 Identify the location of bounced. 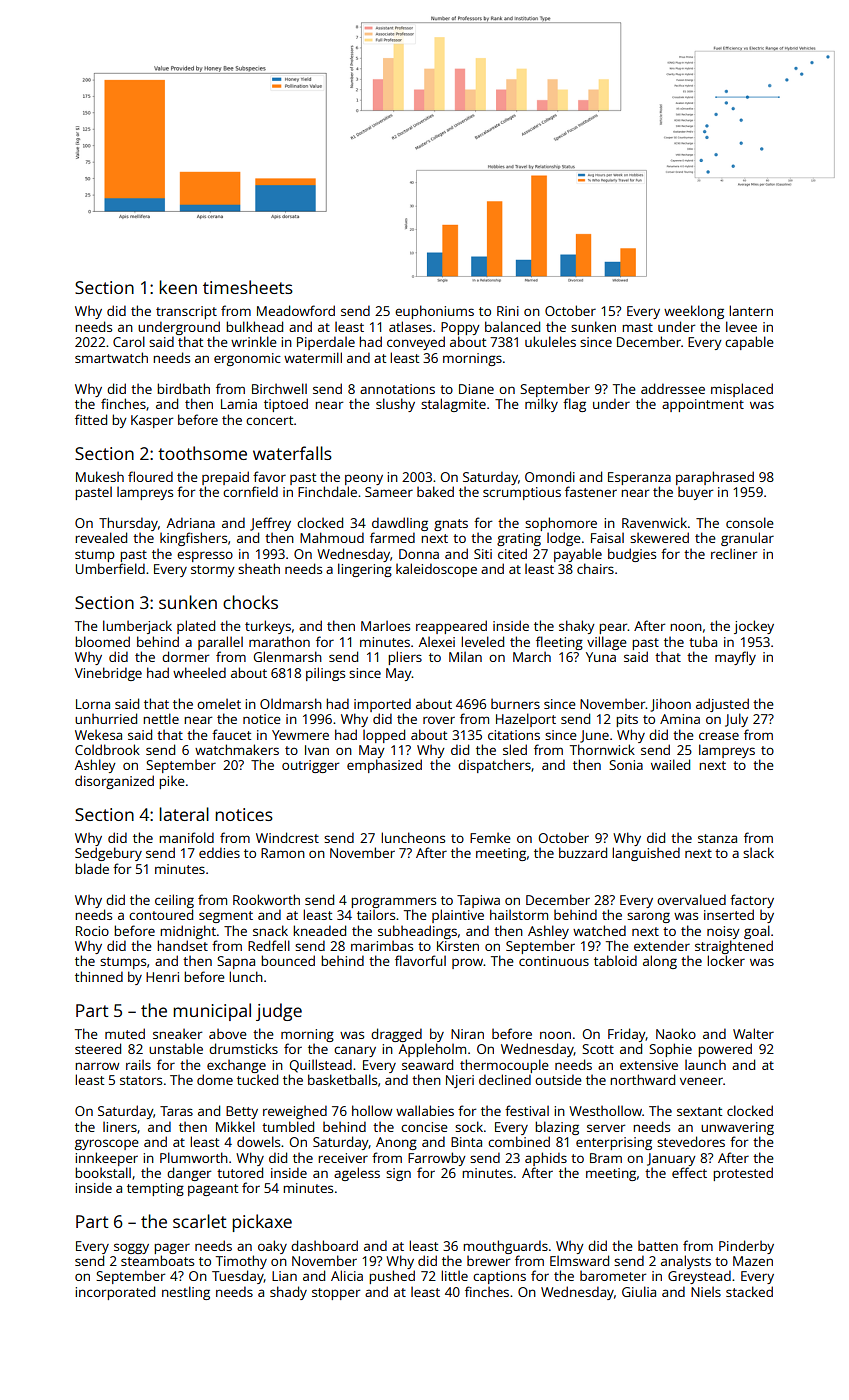
(288, 960).
